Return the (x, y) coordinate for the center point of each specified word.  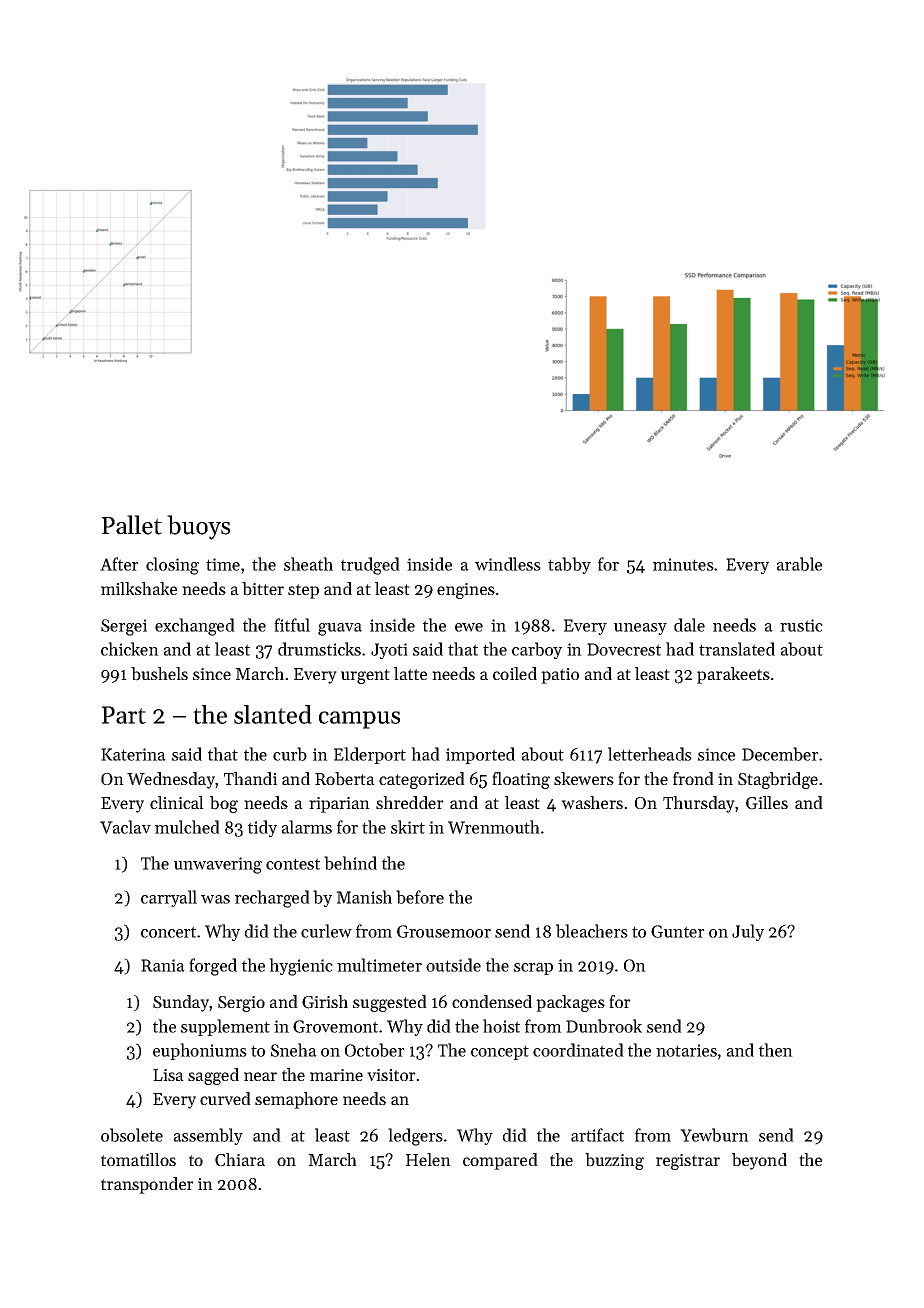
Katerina (133, 754)
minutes (683, 564)
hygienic (301, 967)
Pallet (131, 525)
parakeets (733, 675)
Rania (163, 965)
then (776, 1050)
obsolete (132, 1135)
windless (508, 564)
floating (521, 780)
